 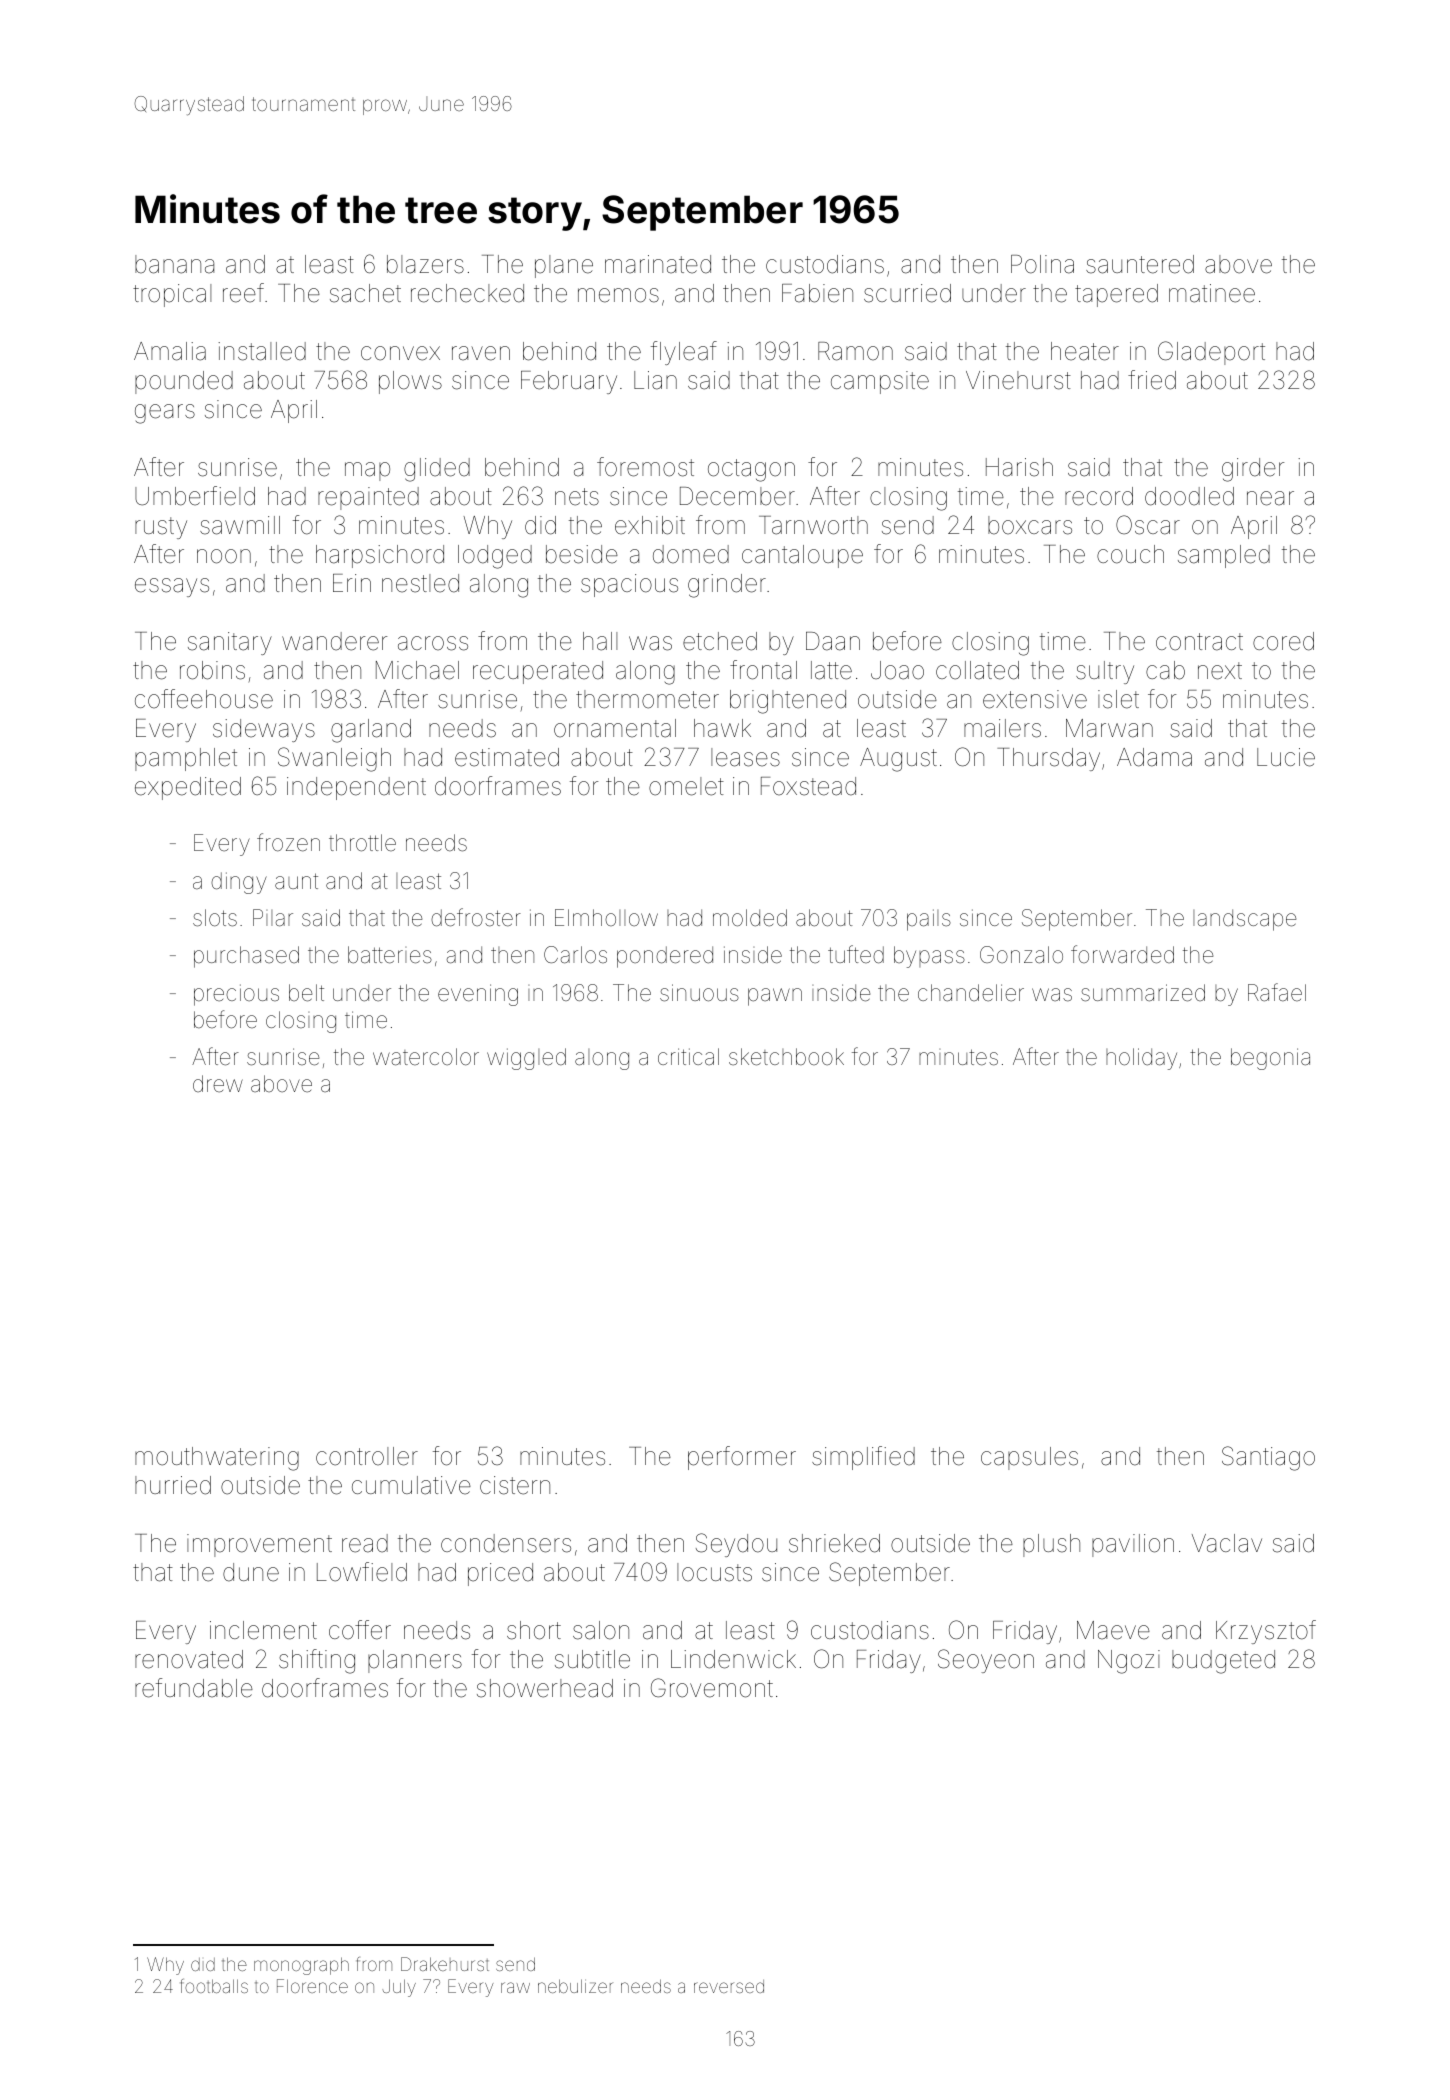 What do you see at coordinates (582, 554) in the screenshot?
I see `beside` at bounding box center [582, 554].
